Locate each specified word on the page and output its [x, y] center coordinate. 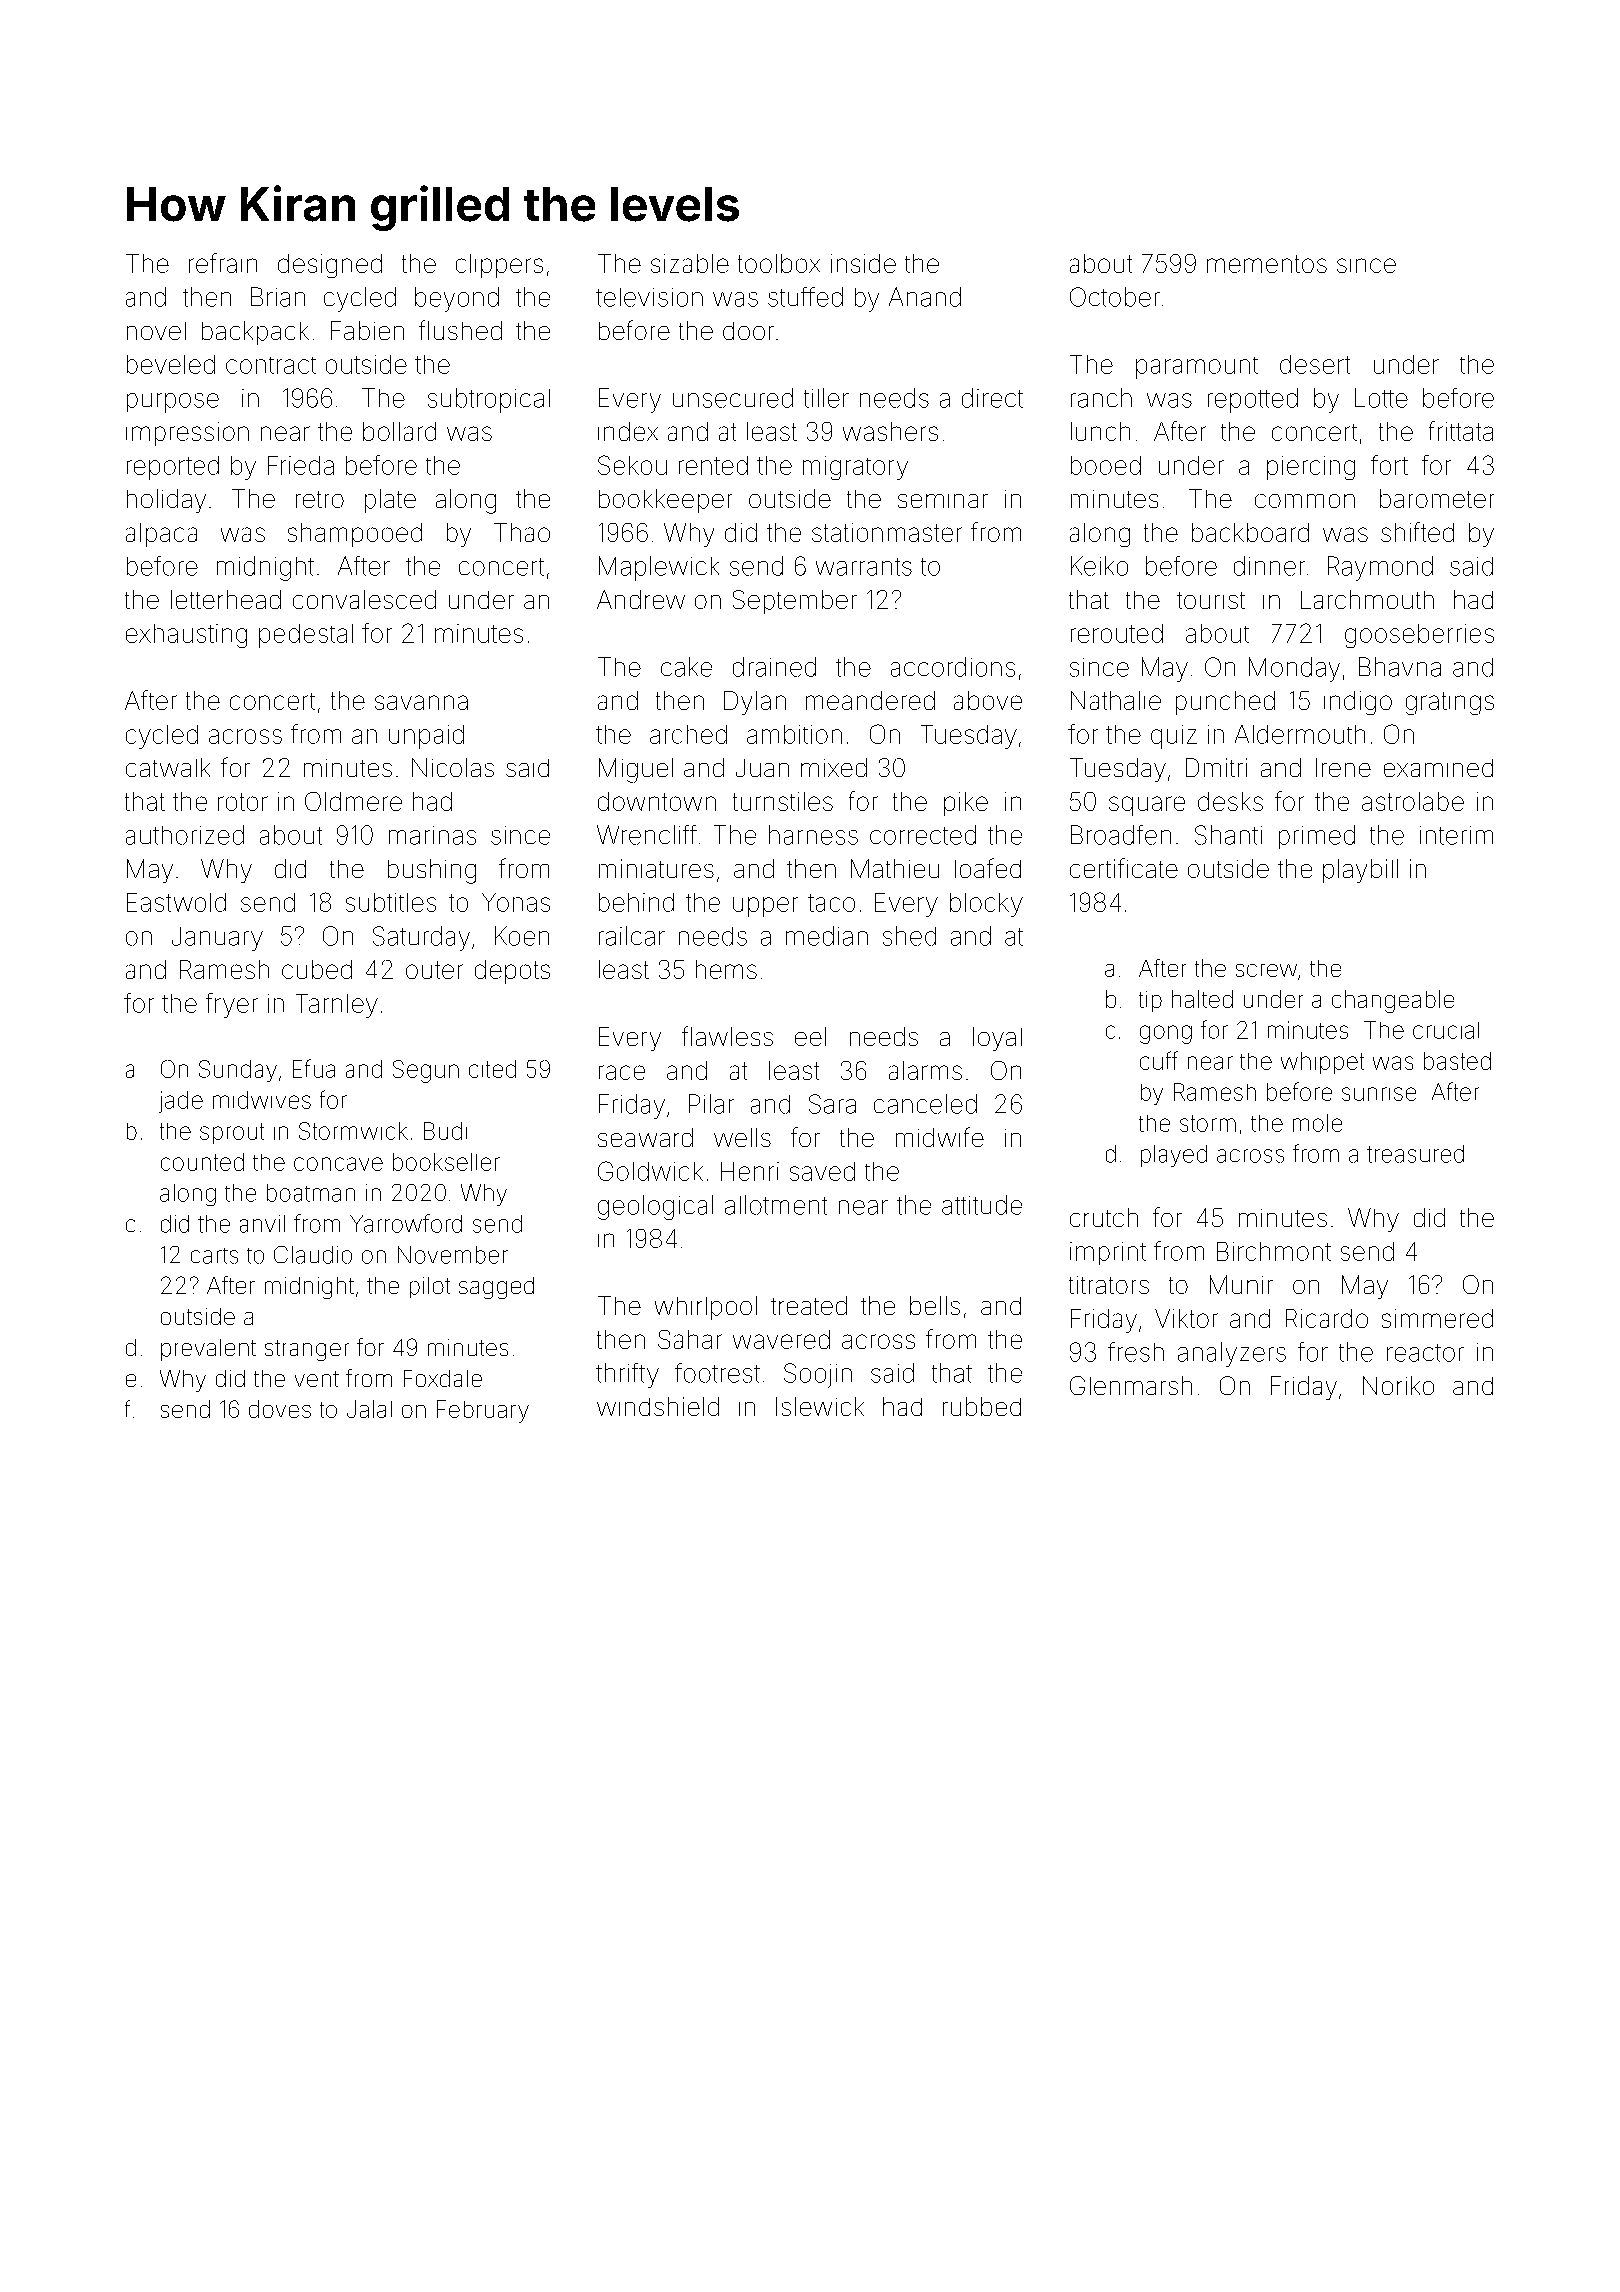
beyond [457, 299]
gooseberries [1419, 636]
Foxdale [443, 1378]
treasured [1415, 1154]
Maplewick [659, 568]
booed [1106, 465]
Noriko [1398, 1385]
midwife [940, 1137]
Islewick [820, 1406]
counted [202, 1162]
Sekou [632, 465]
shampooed [355, 535]
